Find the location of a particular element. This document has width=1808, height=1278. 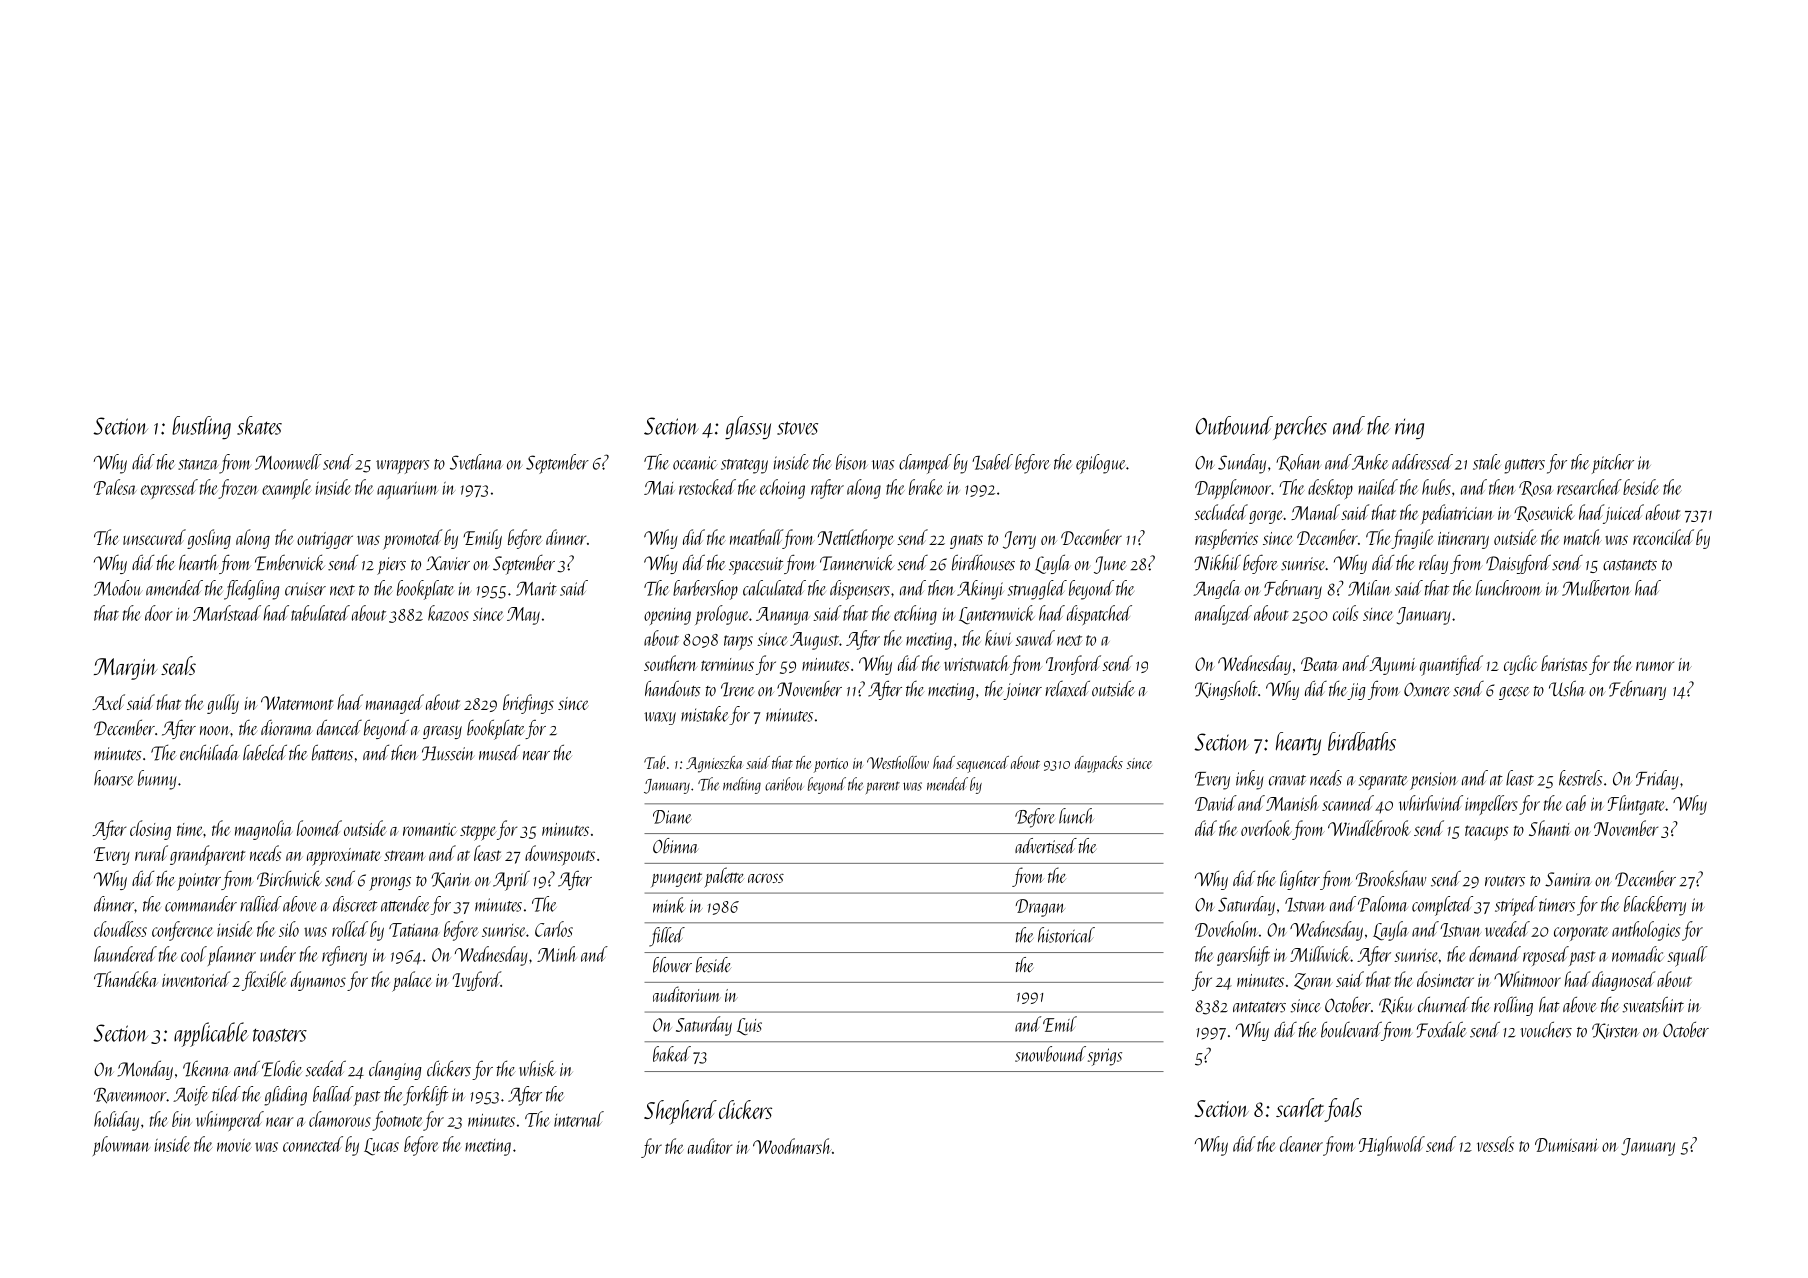

Dumisani is located at coordinates (1567, 1145).
